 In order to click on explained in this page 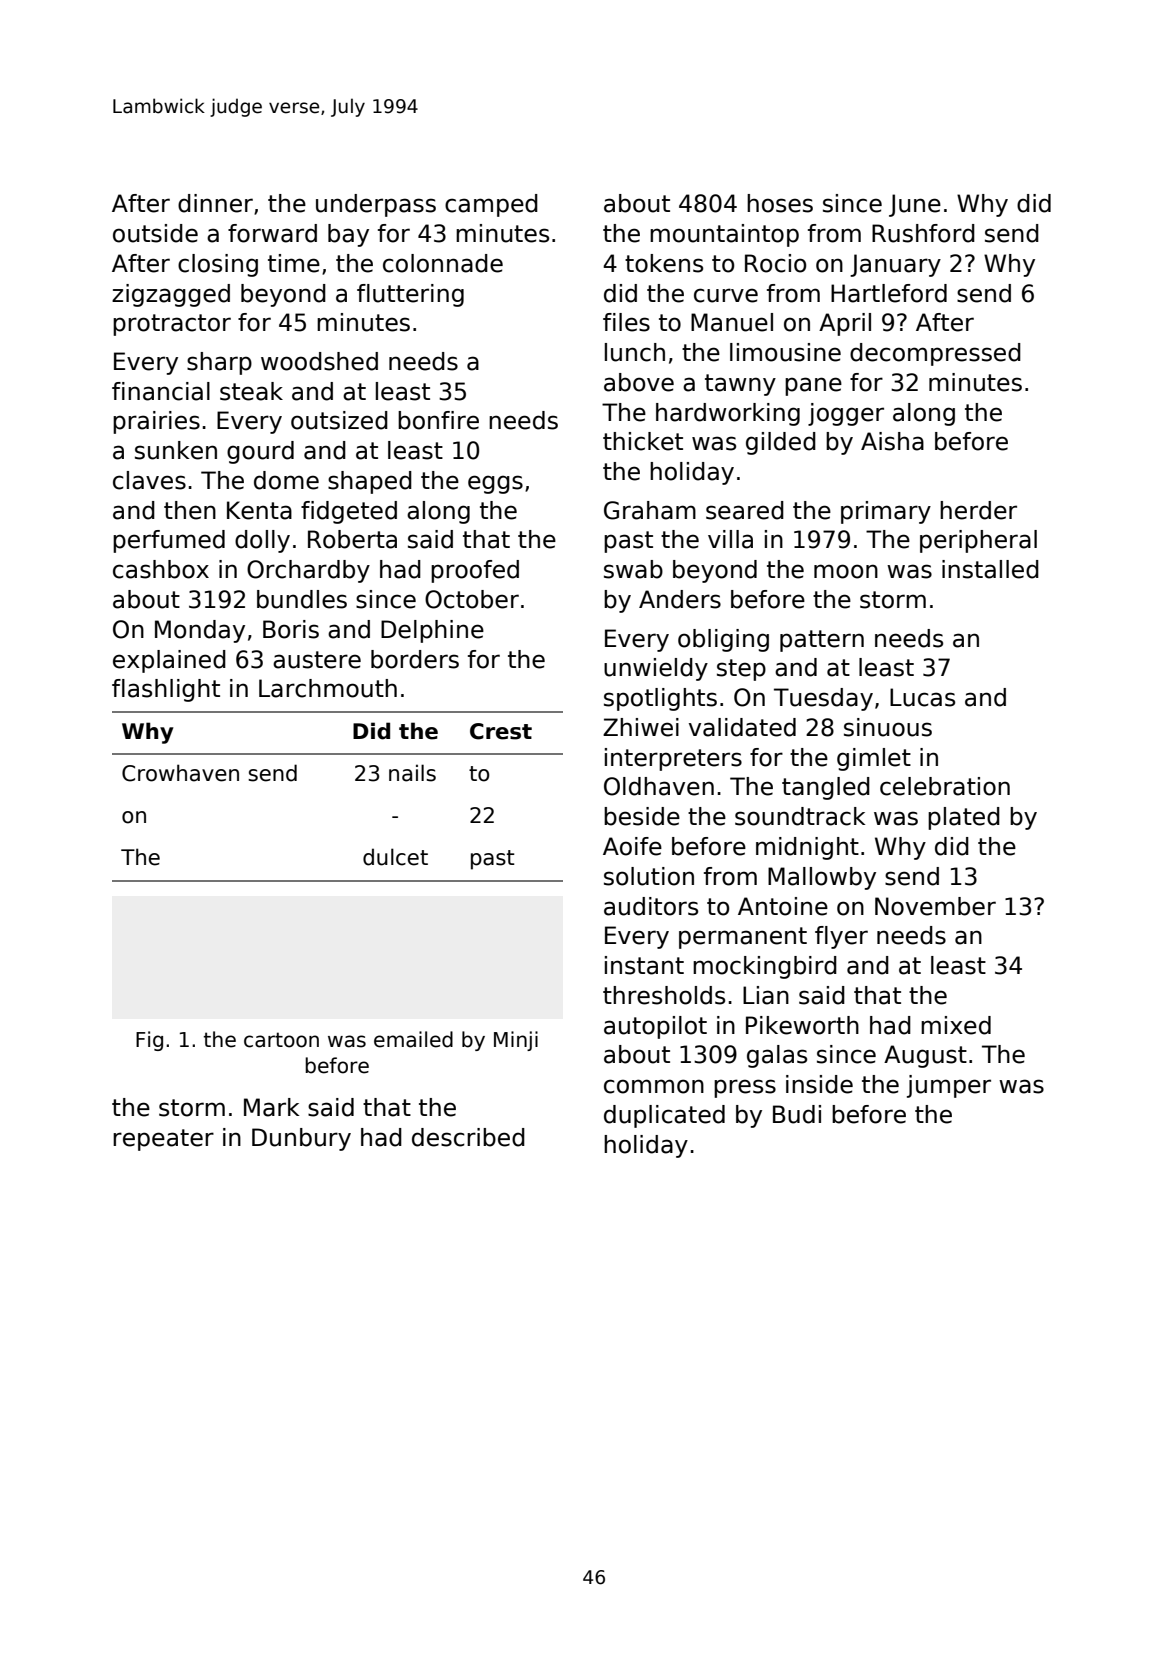, I will do `click(169, 661)`.
